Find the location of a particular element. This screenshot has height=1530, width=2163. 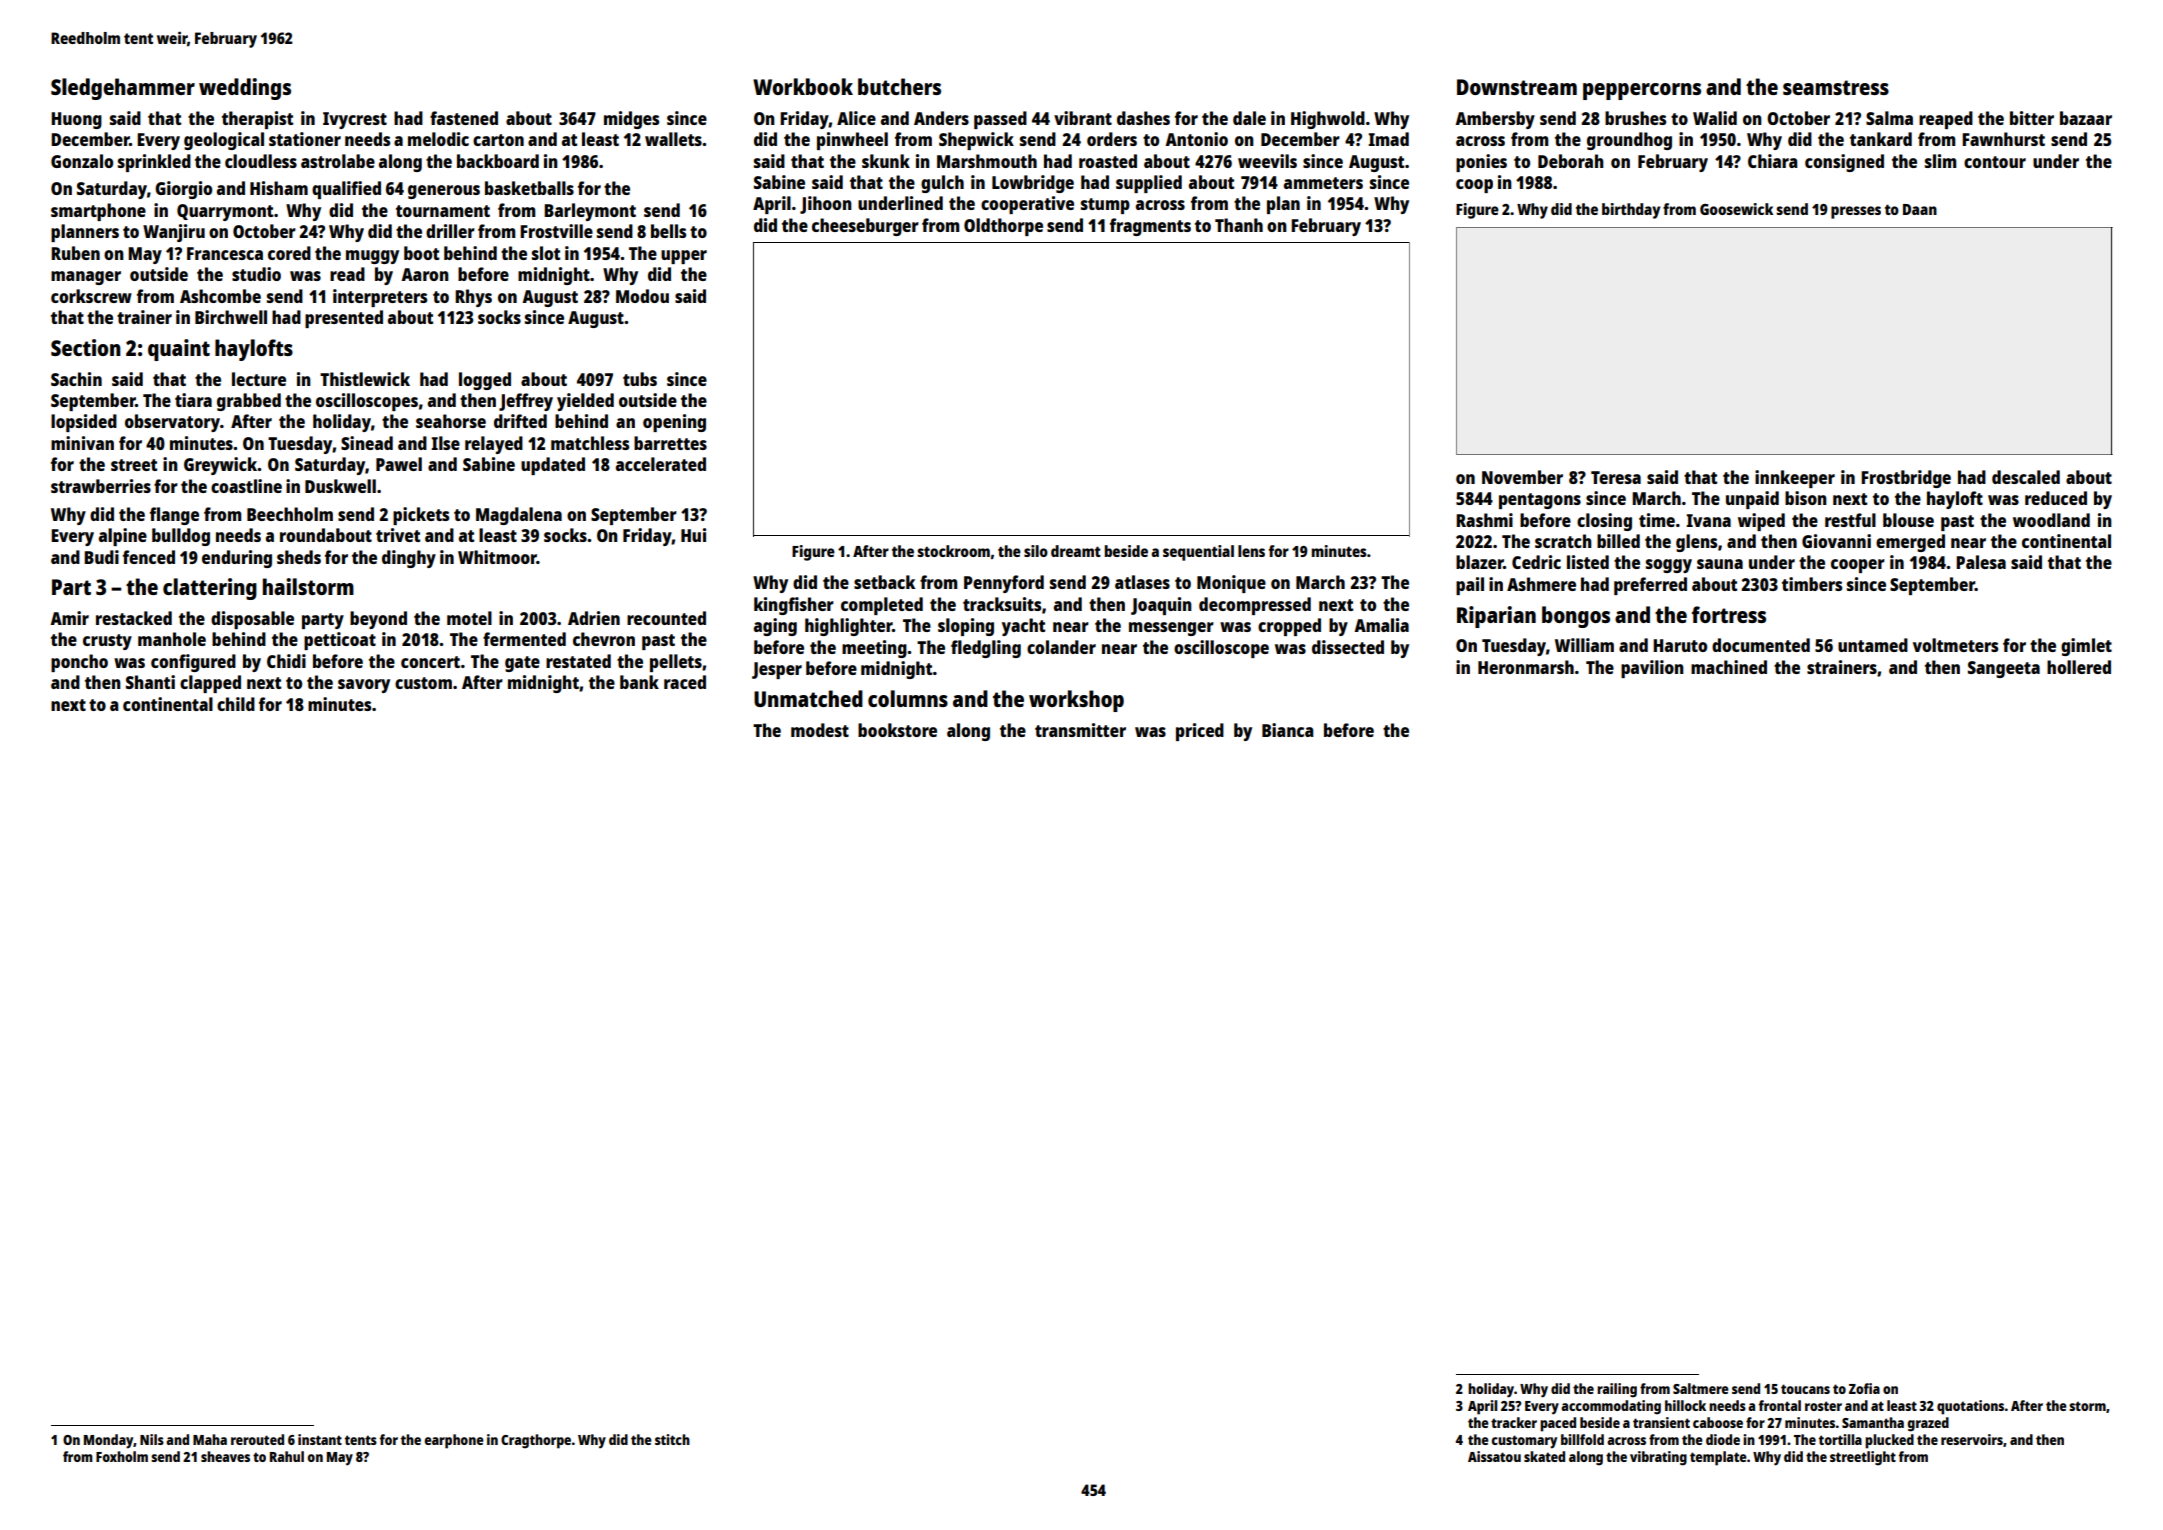

bitter is located at coordinates (2032, 118).
